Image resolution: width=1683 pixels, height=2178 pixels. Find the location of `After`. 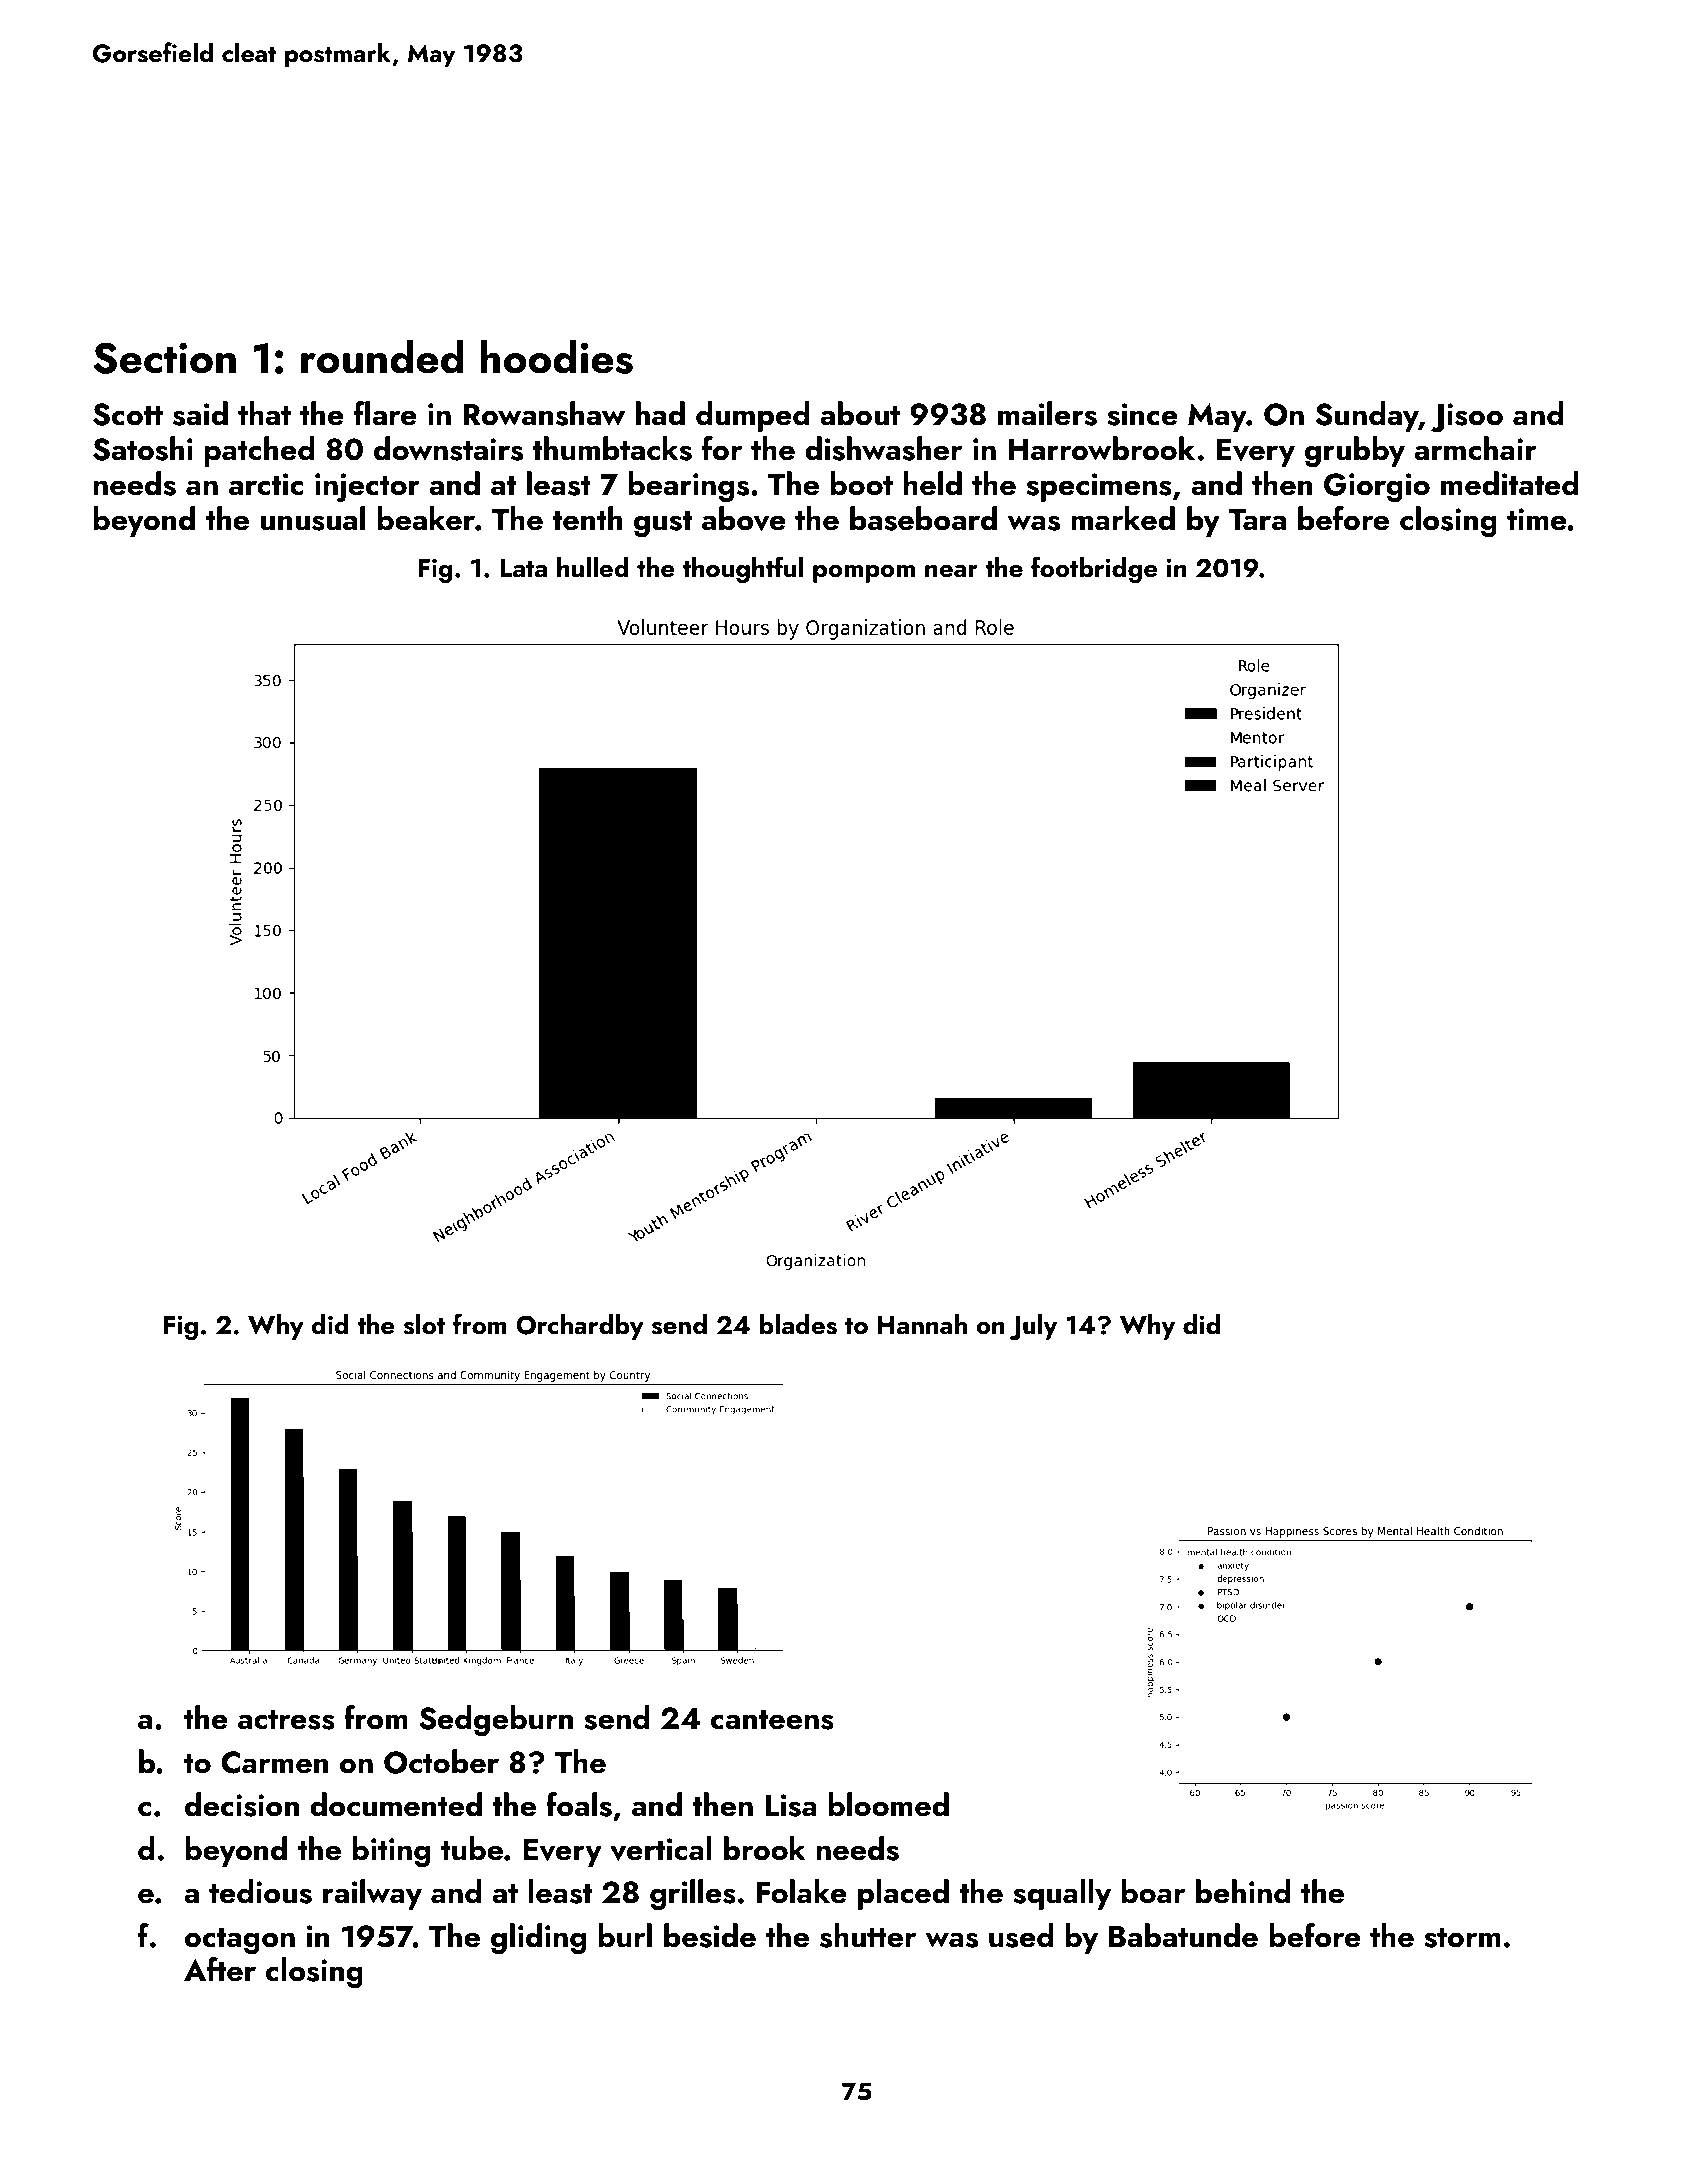

After is located at coordinates (220, 1969).
